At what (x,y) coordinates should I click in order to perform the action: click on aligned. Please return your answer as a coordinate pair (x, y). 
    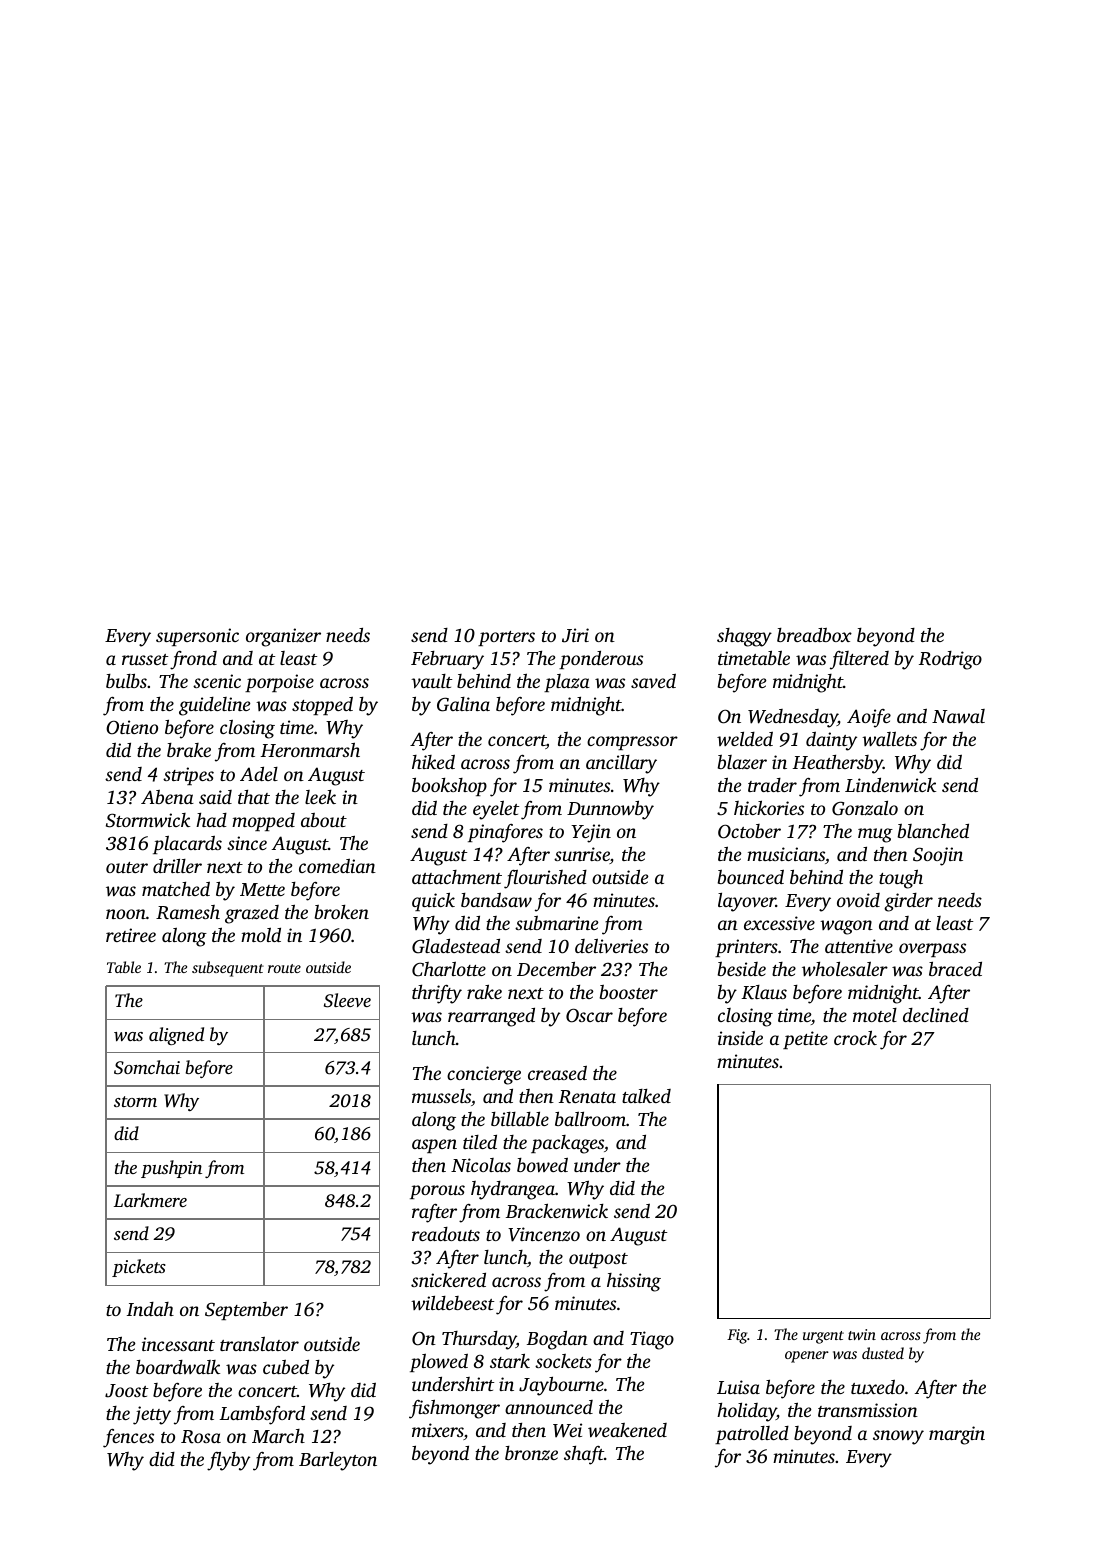
    Looking at the image, I should click on (176, 1036).
